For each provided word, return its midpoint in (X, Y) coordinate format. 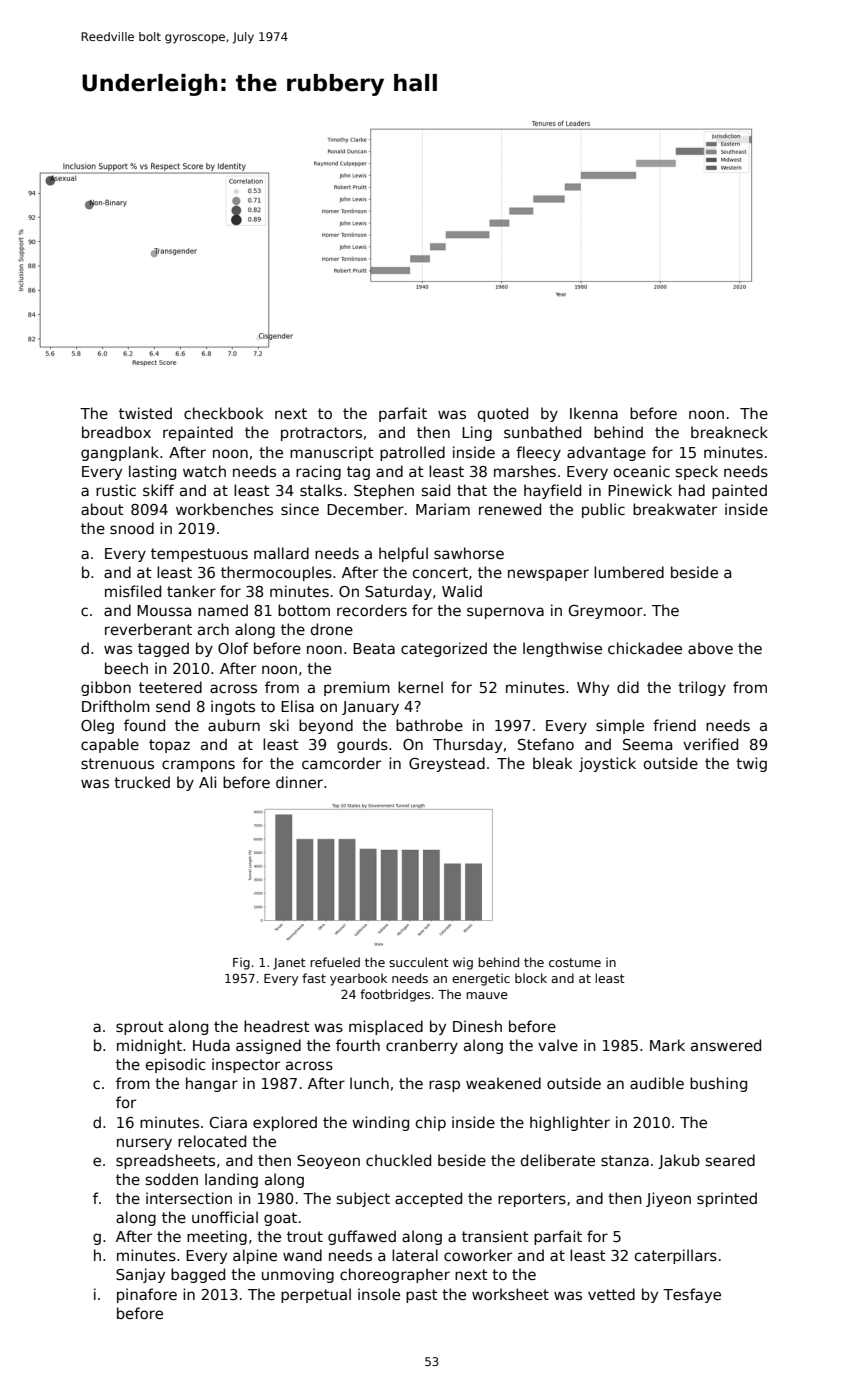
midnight (149, 1046)
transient (495, 1236)
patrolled (412, 453)
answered (726, 1045)
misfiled (133, 591)
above (710, 648)
